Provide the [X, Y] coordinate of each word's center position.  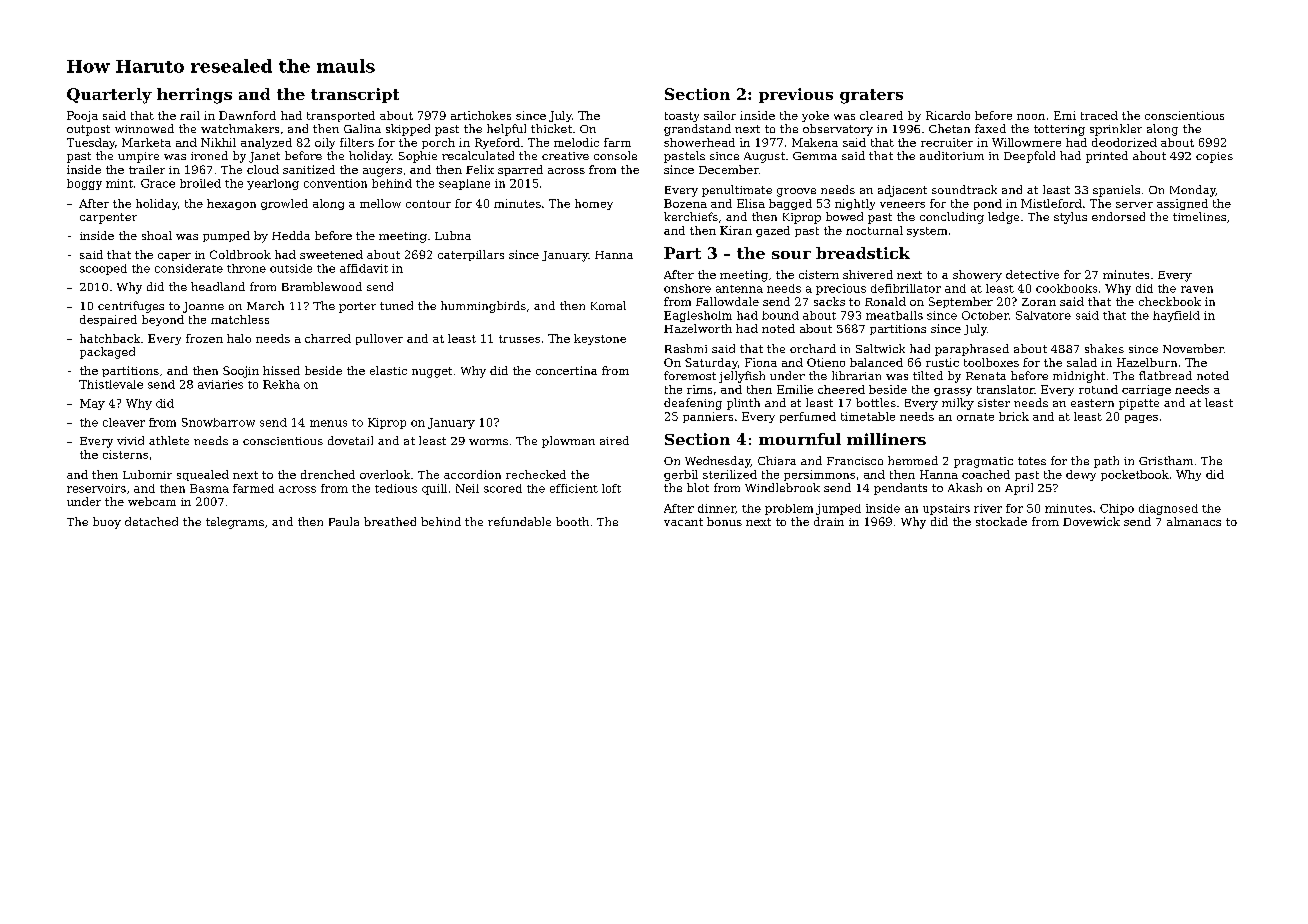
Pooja [82, 116]
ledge [1003, 218]
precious [841, 289]
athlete [169, 440]
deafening [693, 404]
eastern [1092, 403]
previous [796, 95]
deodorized [1124, 142]
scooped [103, 269]
